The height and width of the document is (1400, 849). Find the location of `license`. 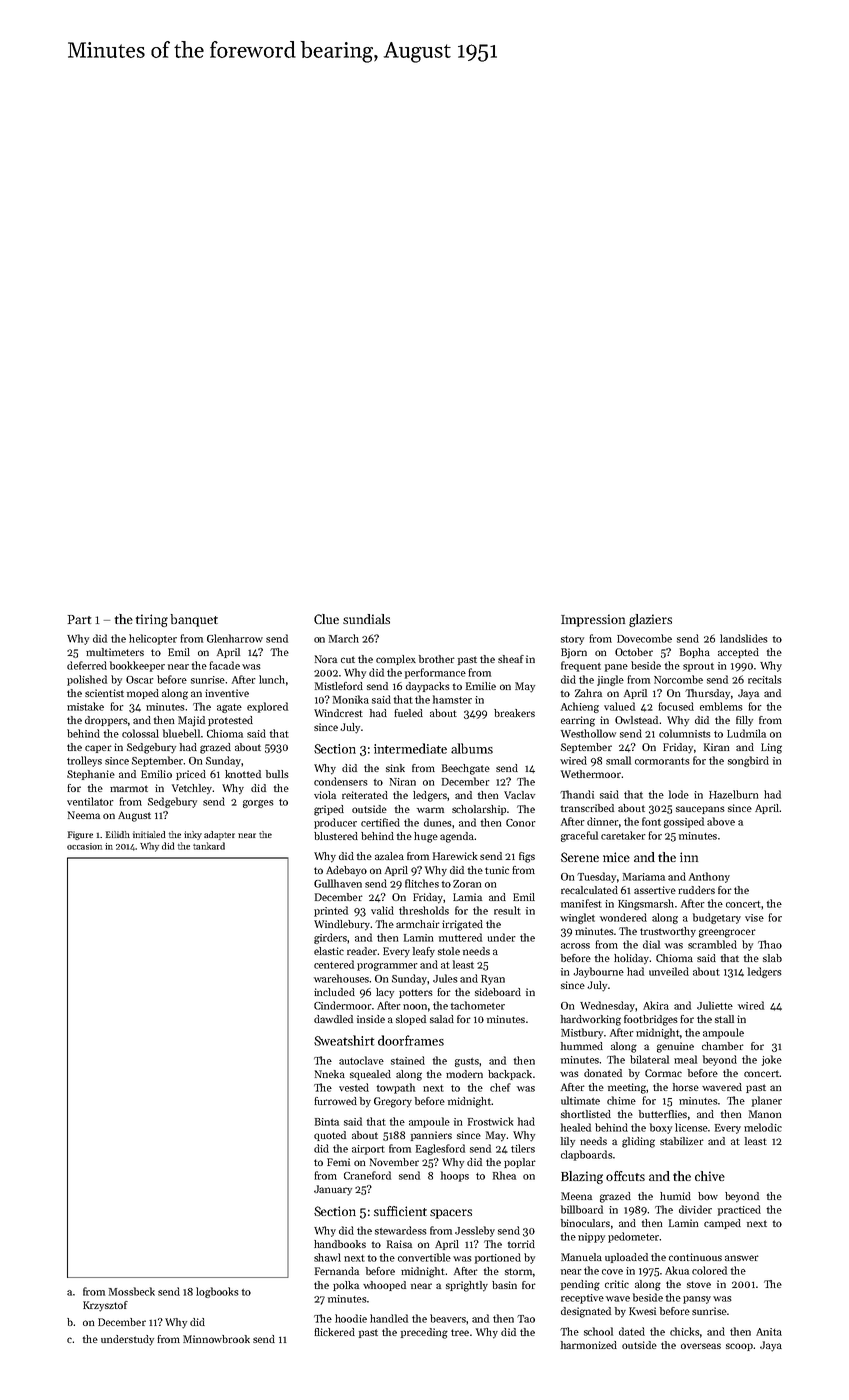

license is located at coordinates (691, 1127).
